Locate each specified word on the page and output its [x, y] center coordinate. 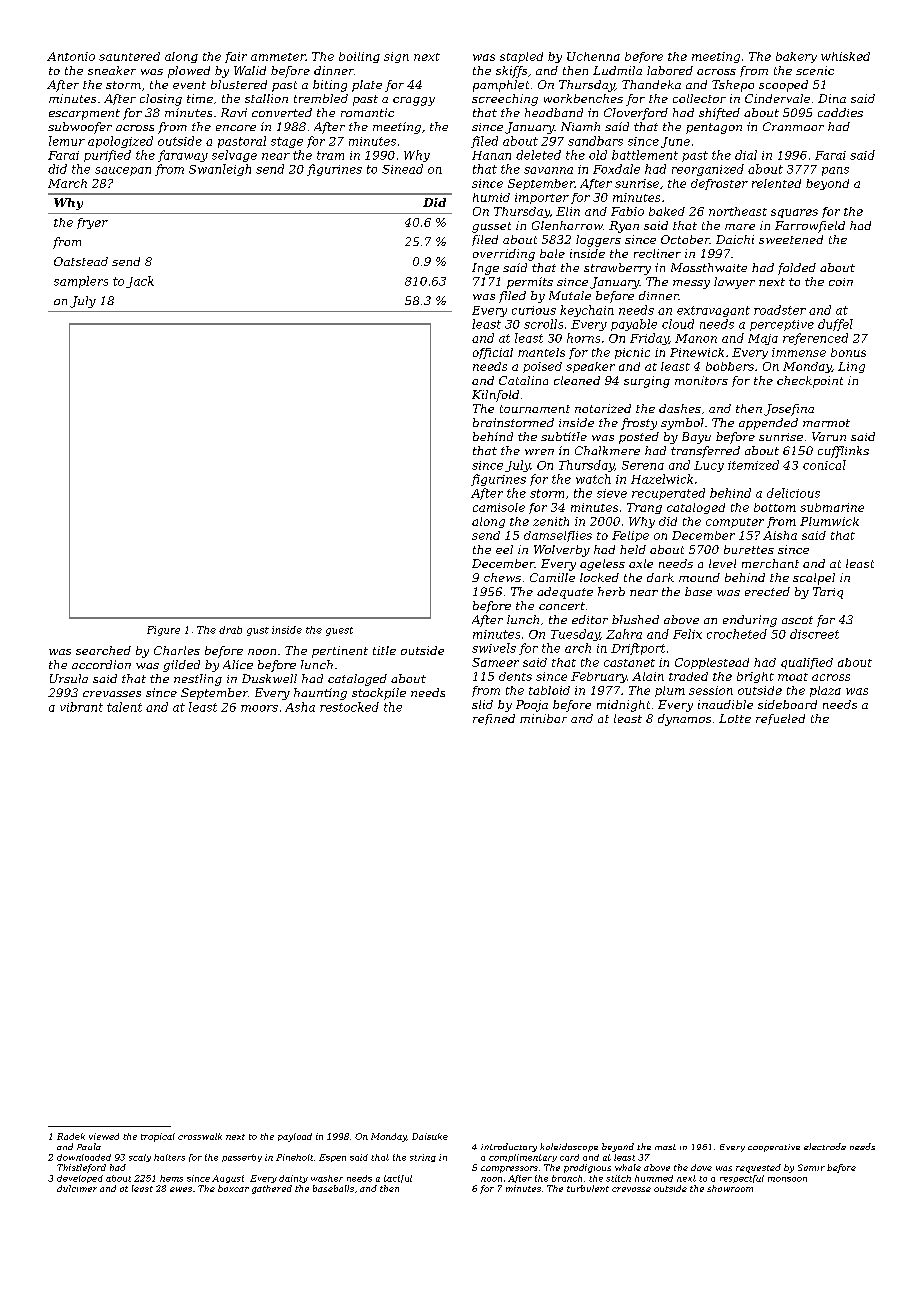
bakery [796, 57]
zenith [551, 521]
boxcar [233, 1188]
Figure [163, 631]
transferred [705, 452]
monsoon [787, 1179]
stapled [521, 57]
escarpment [84, 114]
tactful [398, 1179]
